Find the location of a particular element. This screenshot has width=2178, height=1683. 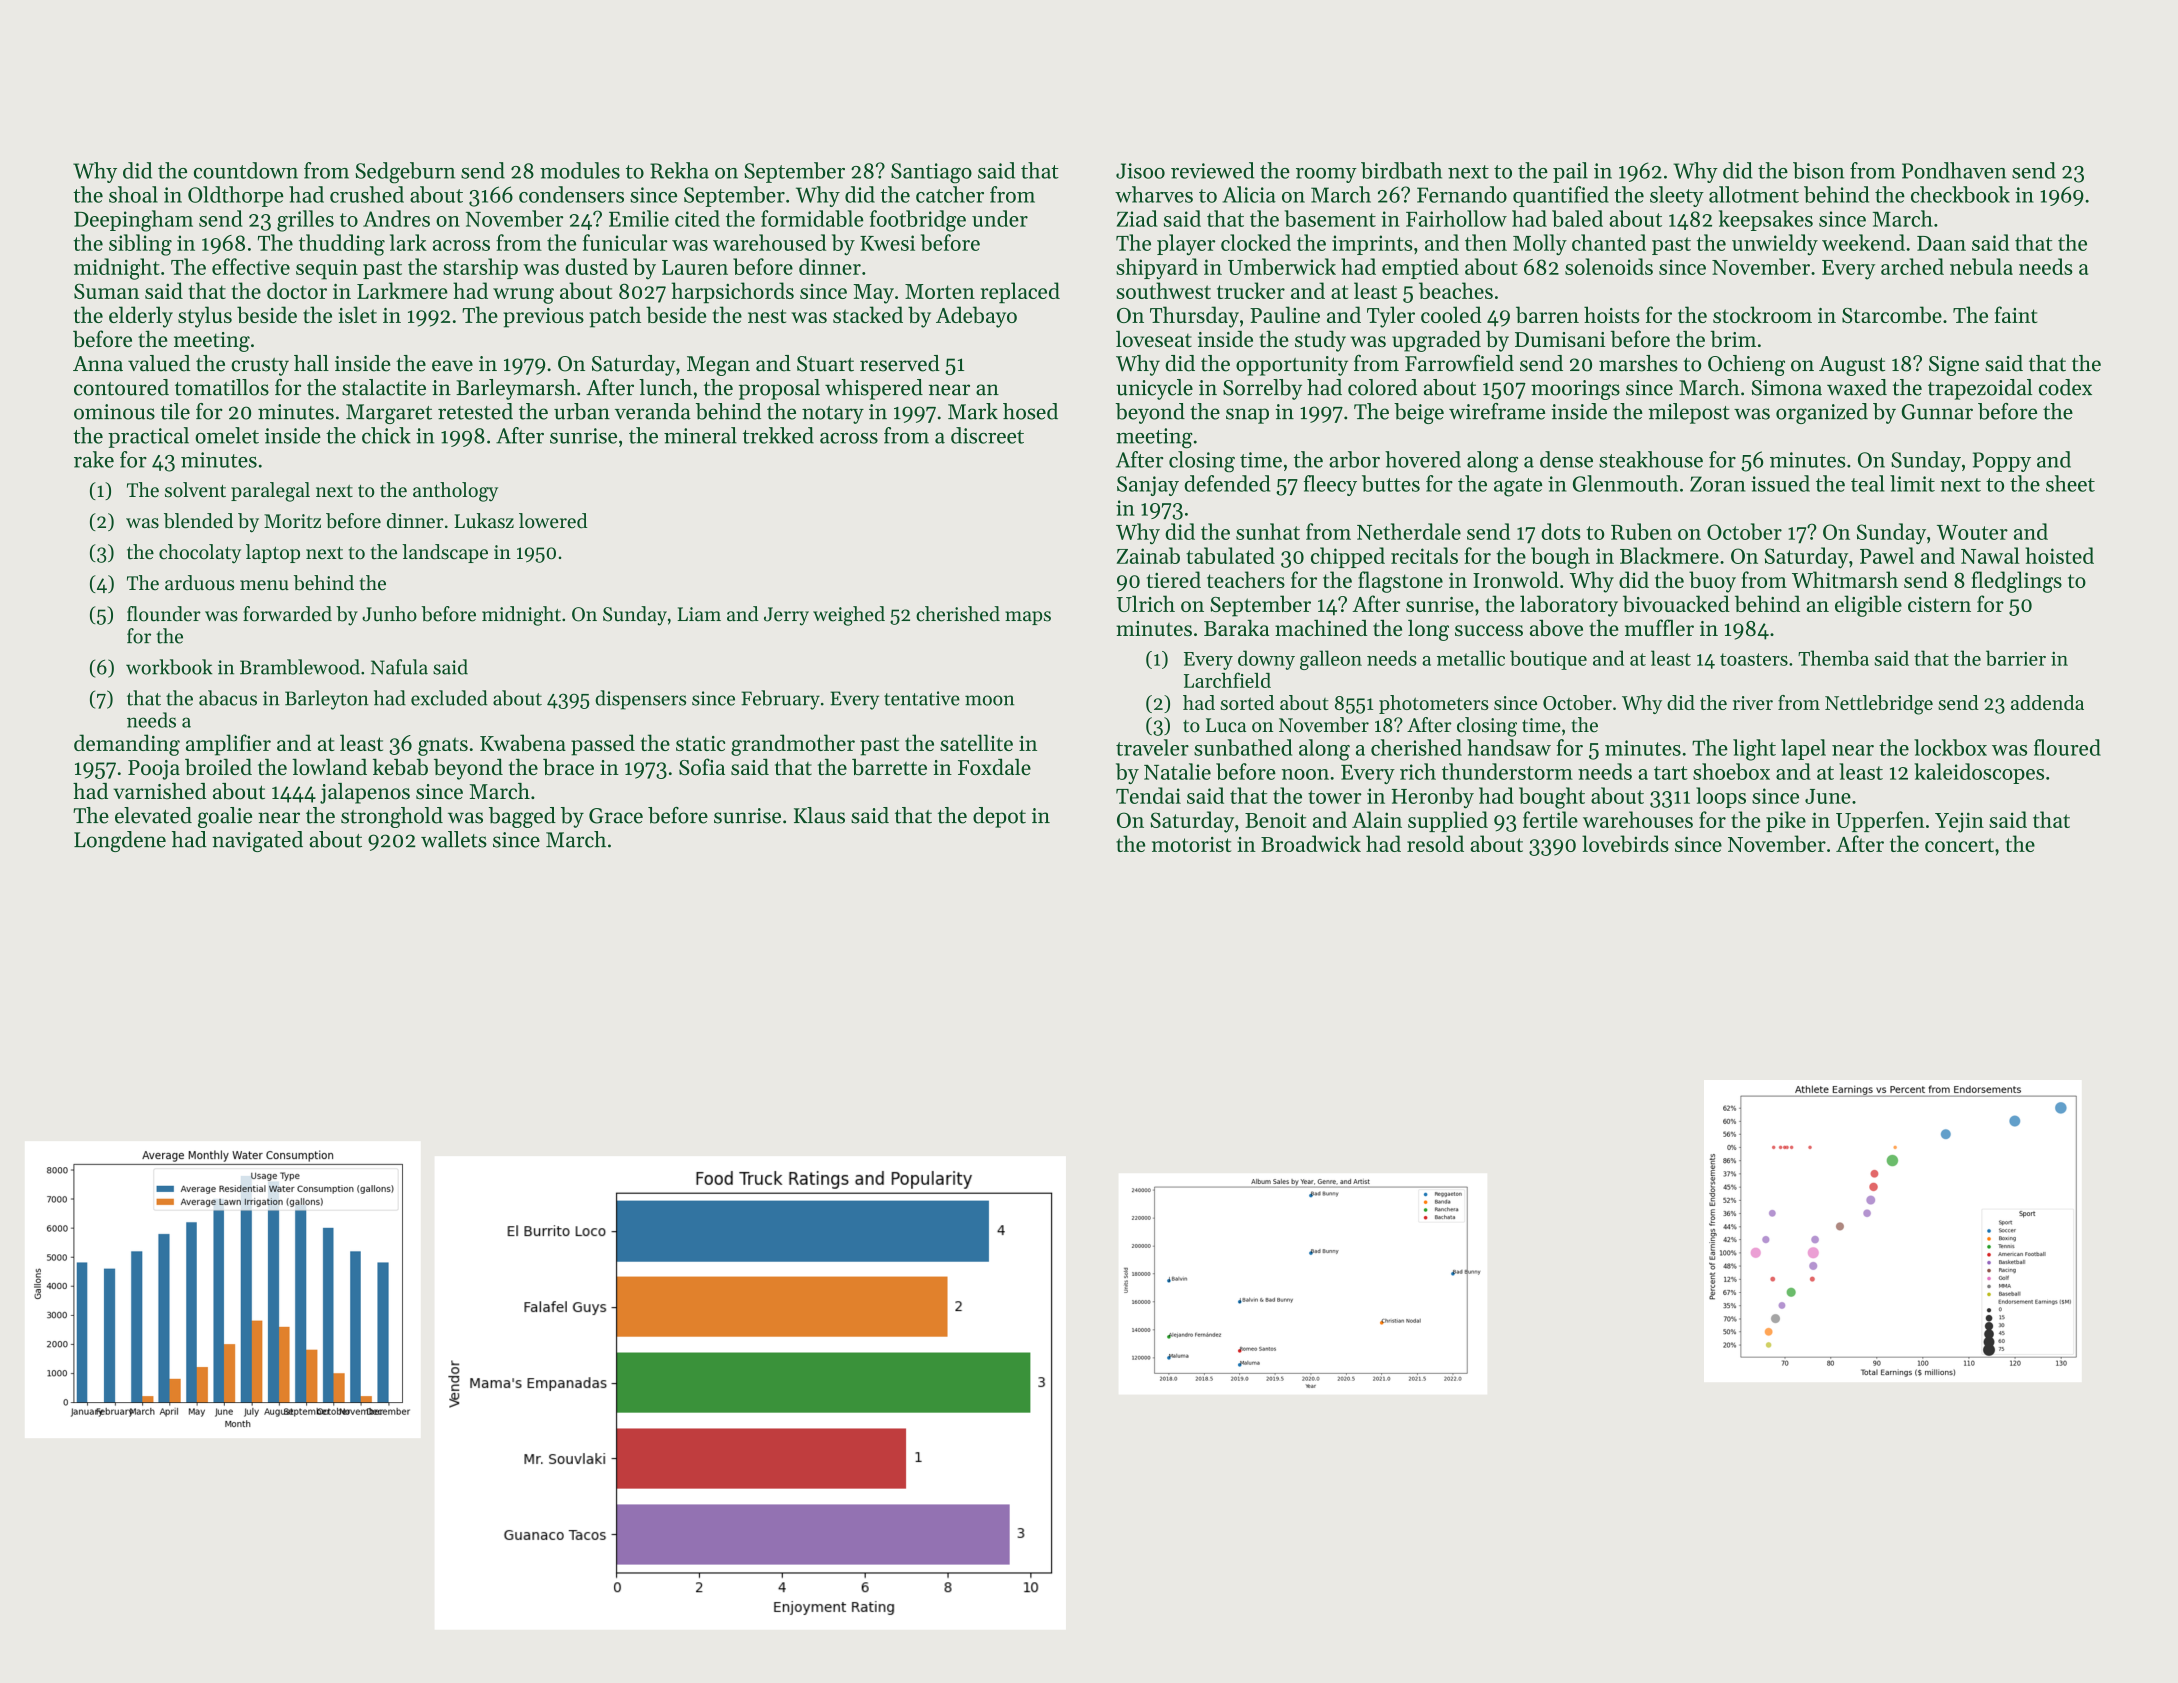

weighed is located at coordinates (849, 616).
